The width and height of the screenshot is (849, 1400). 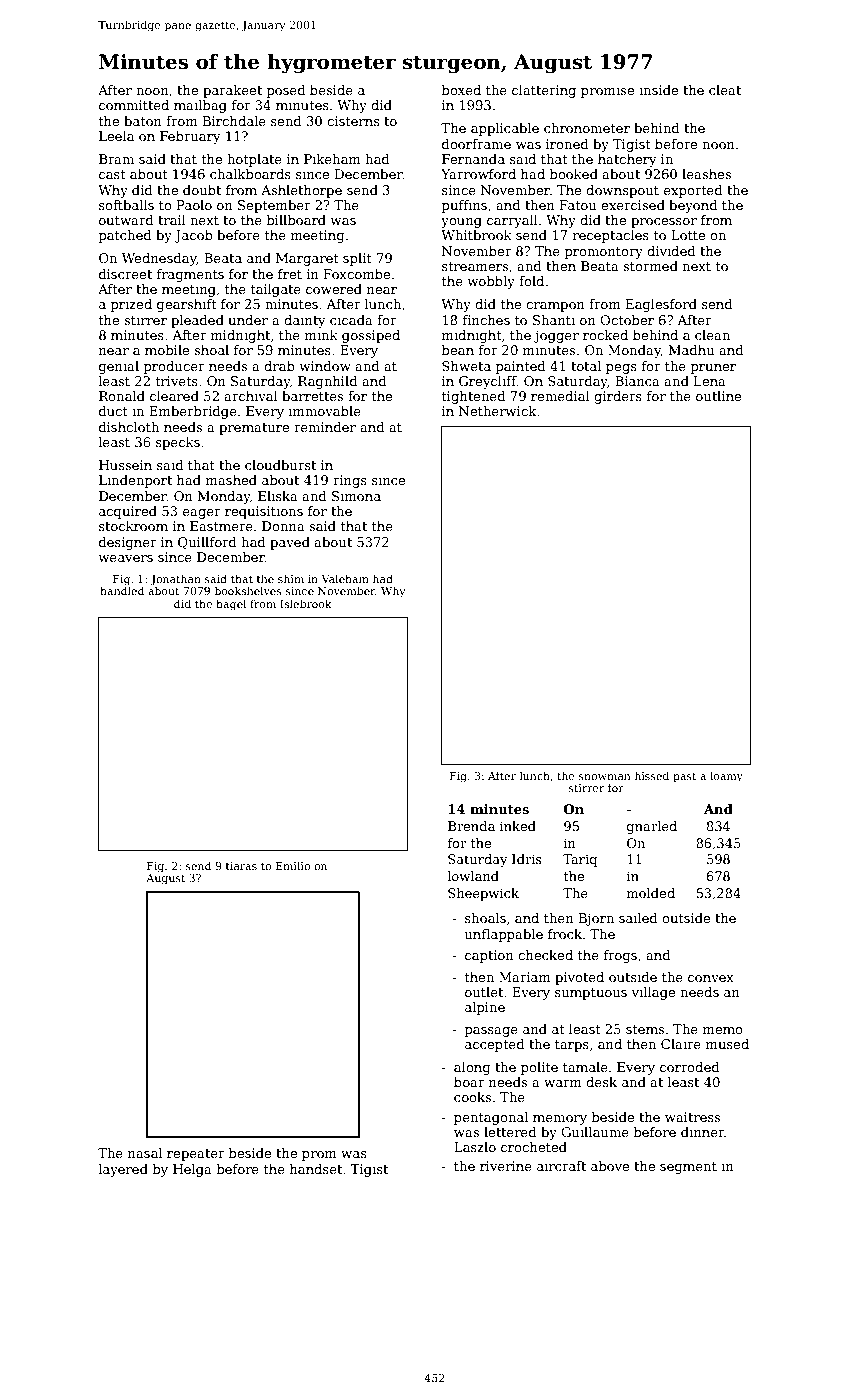 What do you see at coordinates (293, 865) in the screenshot?
I see `Emilio` at bounding box center [293, 865].
